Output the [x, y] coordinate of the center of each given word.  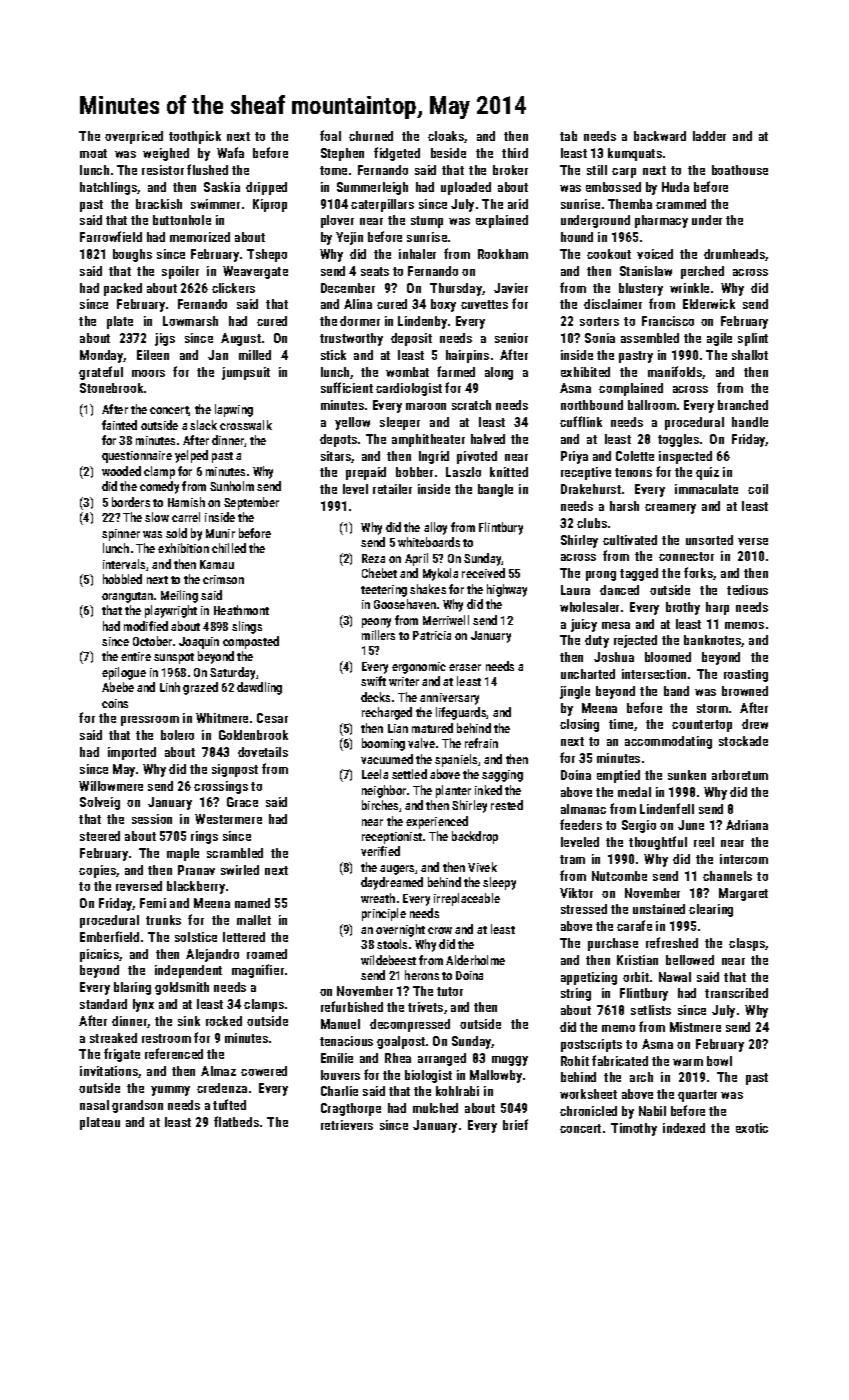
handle [750, 422]
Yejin [349, 238]
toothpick [195, 137]
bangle [495, 490]
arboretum [740, 775]
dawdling [259, 688]
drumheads [735, 255]
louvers [340, 1075]
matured [432, 728]
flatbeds [236, 1121]
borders [131, 502]
